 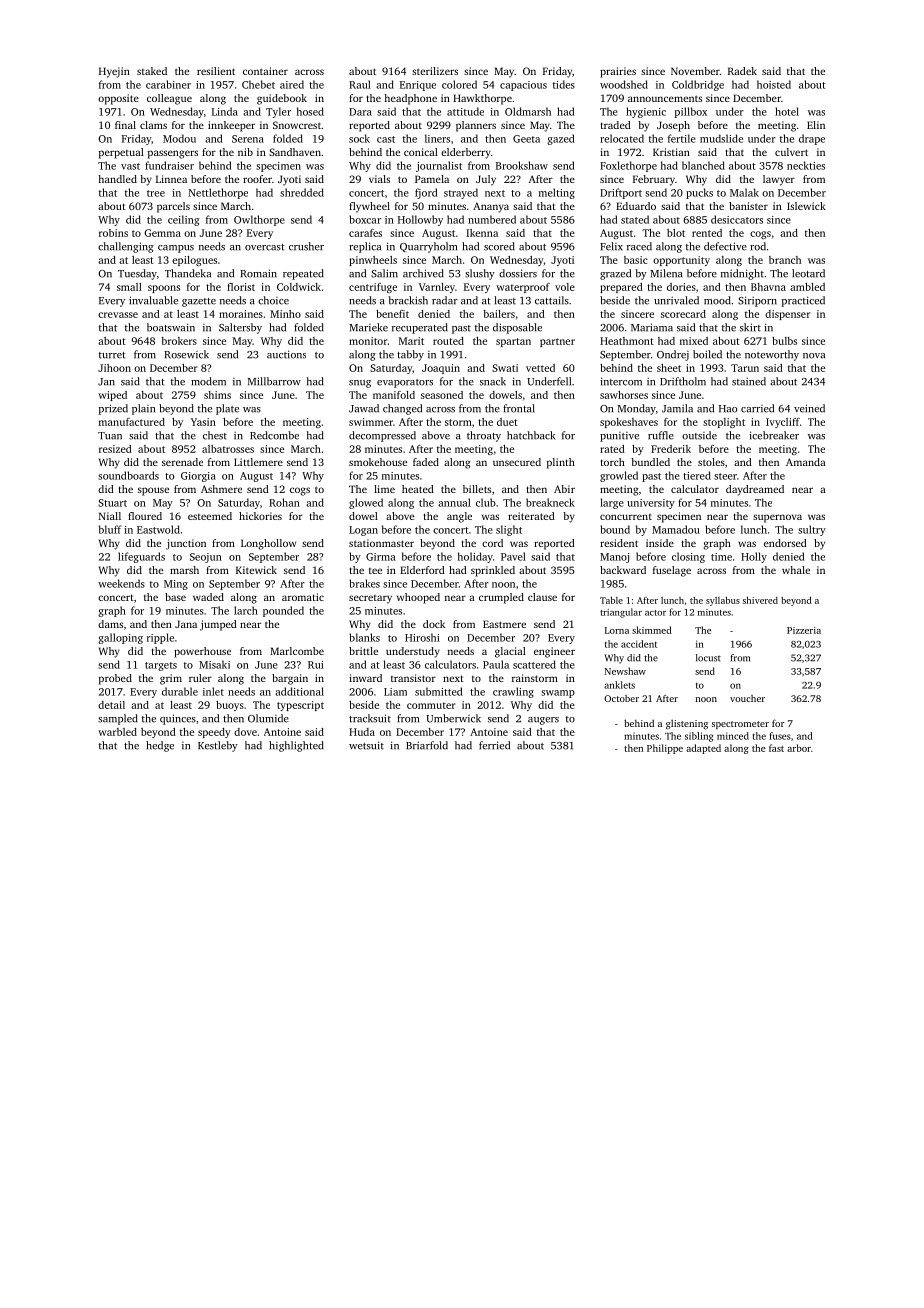 I want to click on dispenser, so click(x=787, y=315).
